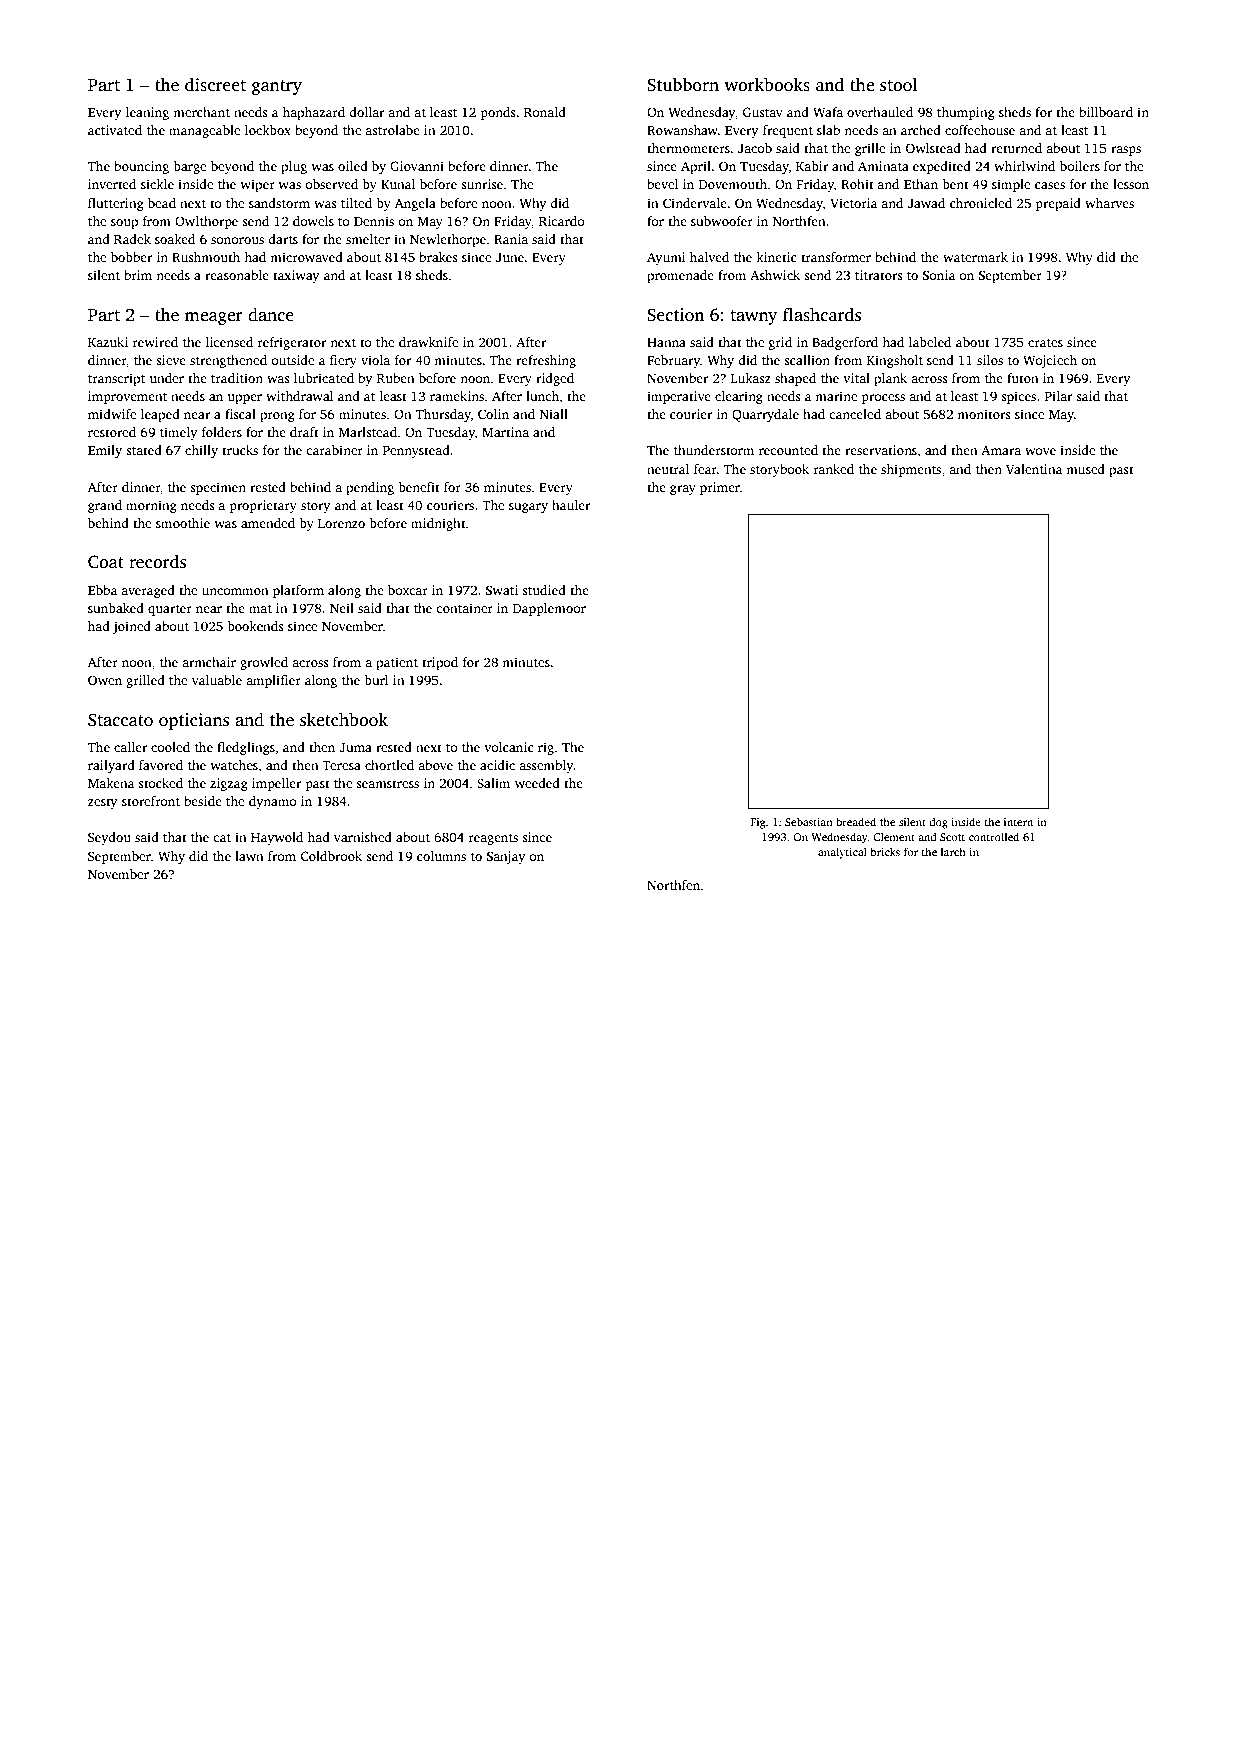 The image size is (1238, 1750). Describe the element at coordinates (938, 823) in the screenshot. I see `dog` at that location.
